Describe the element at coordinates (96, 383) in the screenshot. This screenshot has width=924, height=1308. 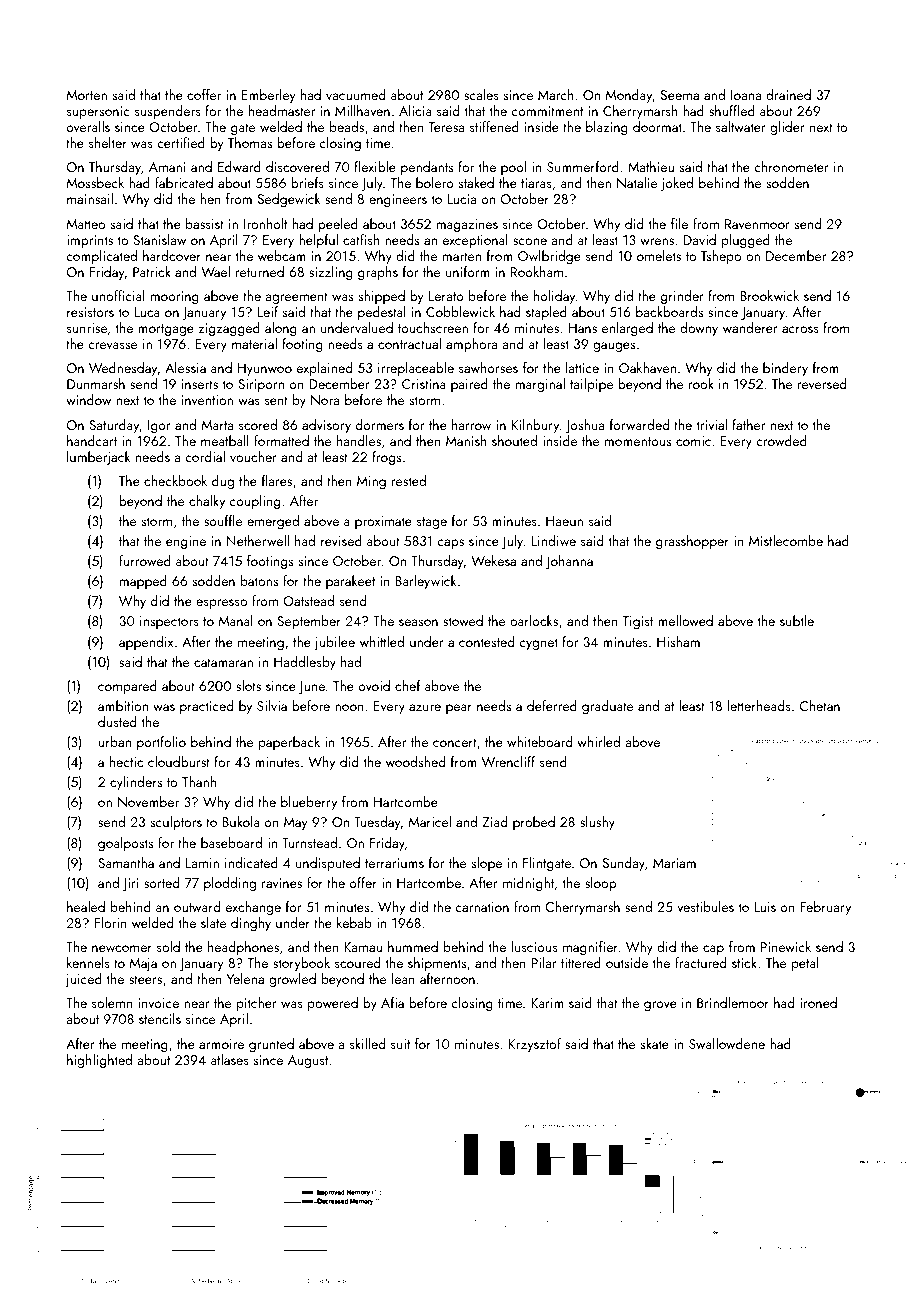
I see `Dunmarsh` at that location.
